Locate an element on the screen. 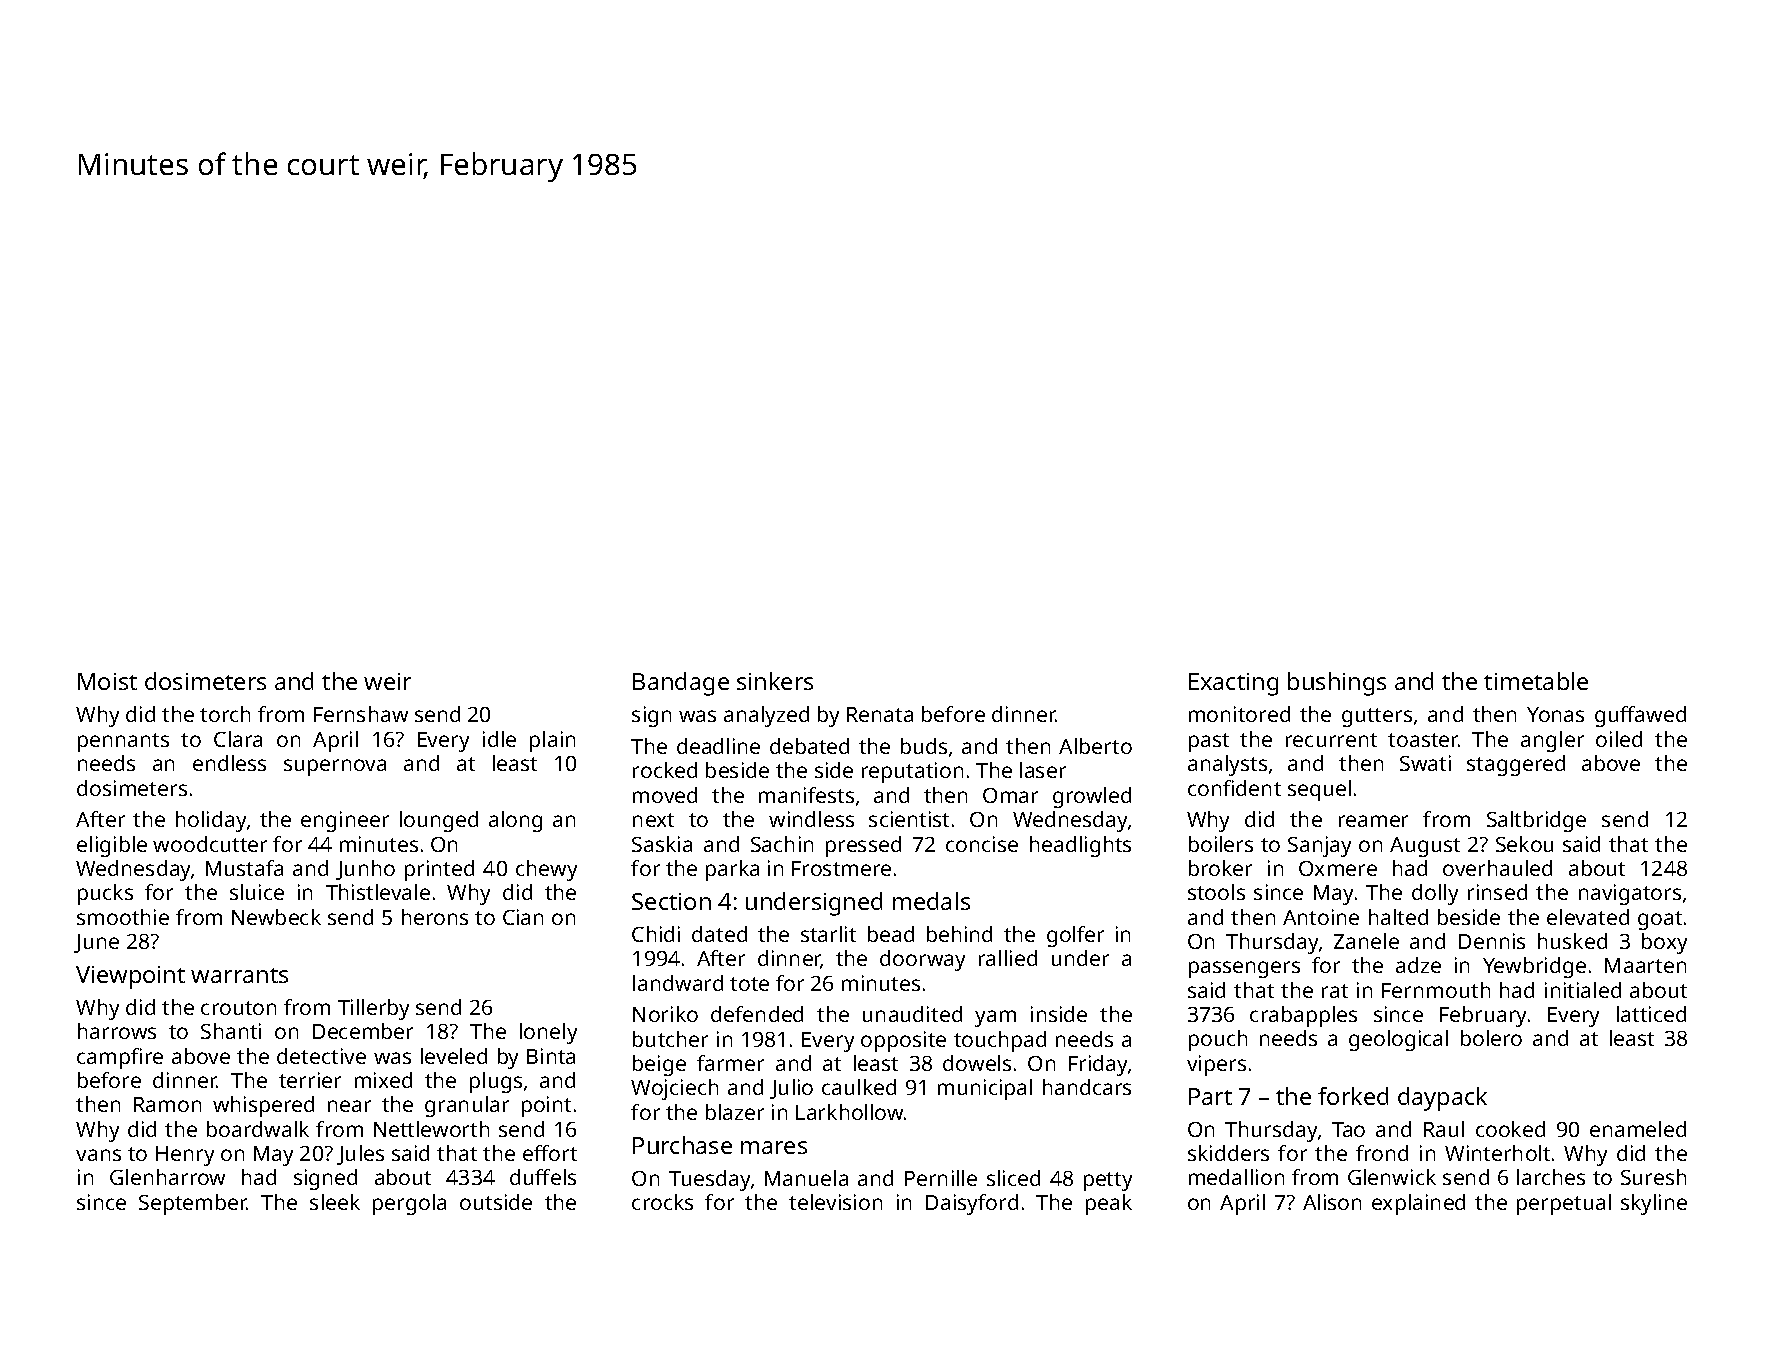  Saltbridge is located at coordinates (1536, 821).
